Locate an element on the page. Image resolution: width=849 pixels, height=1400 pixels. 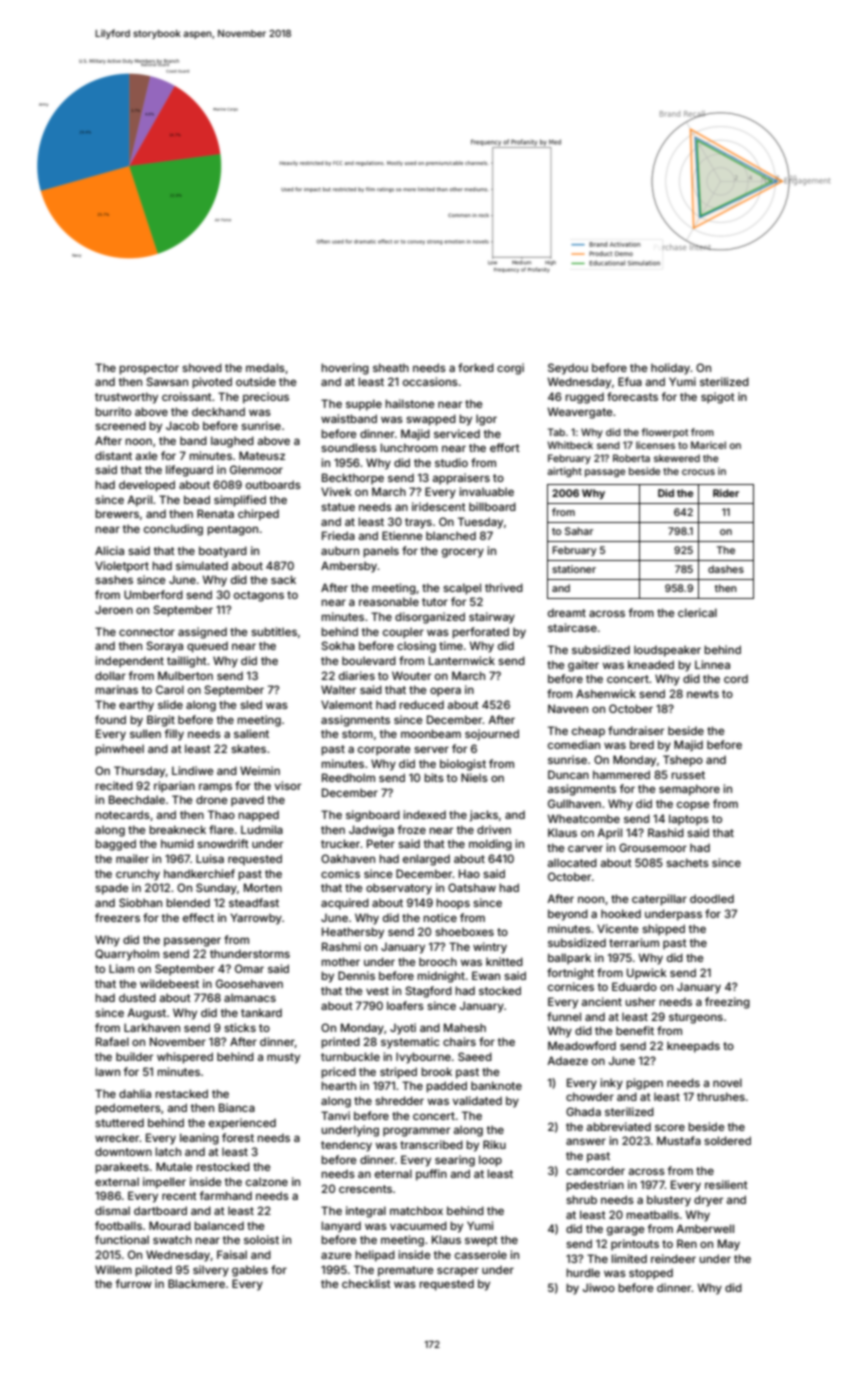
simplified is located at coordinates (240, 501).
